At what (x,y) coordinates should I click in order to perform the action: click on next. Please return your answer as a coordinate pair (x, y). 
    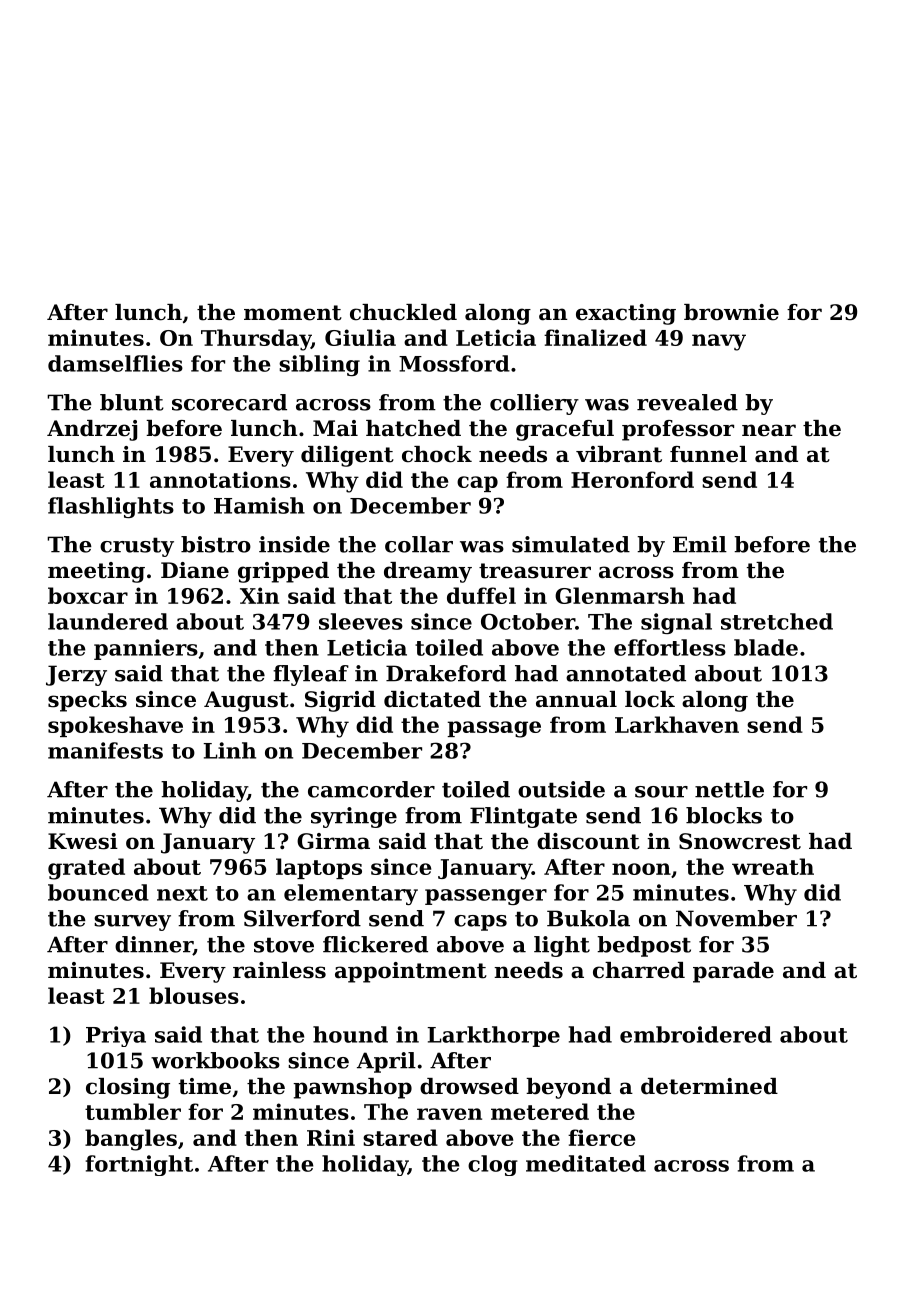
    Looking at the image, I should click on (182, 893).
